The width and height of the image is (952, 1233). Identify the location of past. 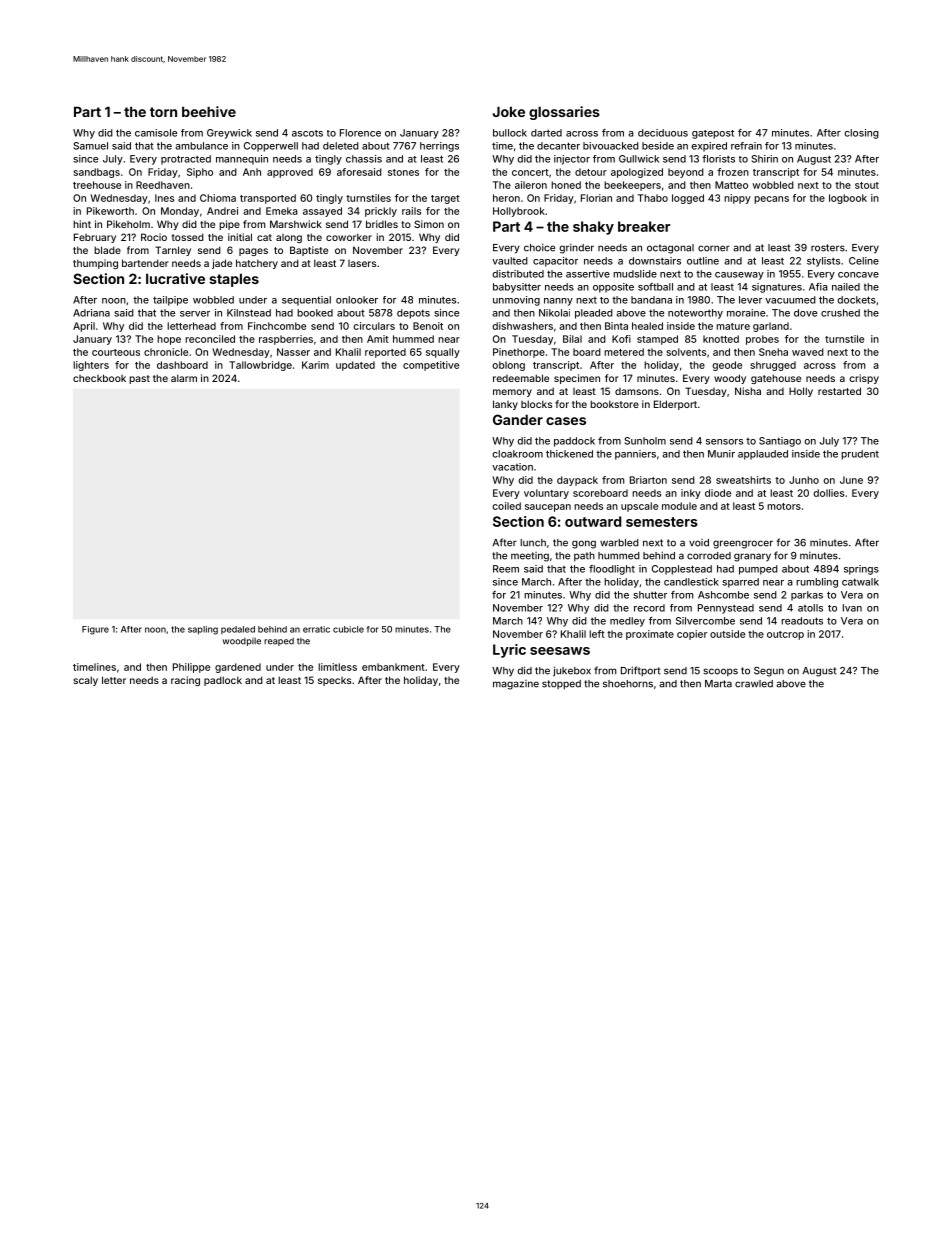
(139, 379).
